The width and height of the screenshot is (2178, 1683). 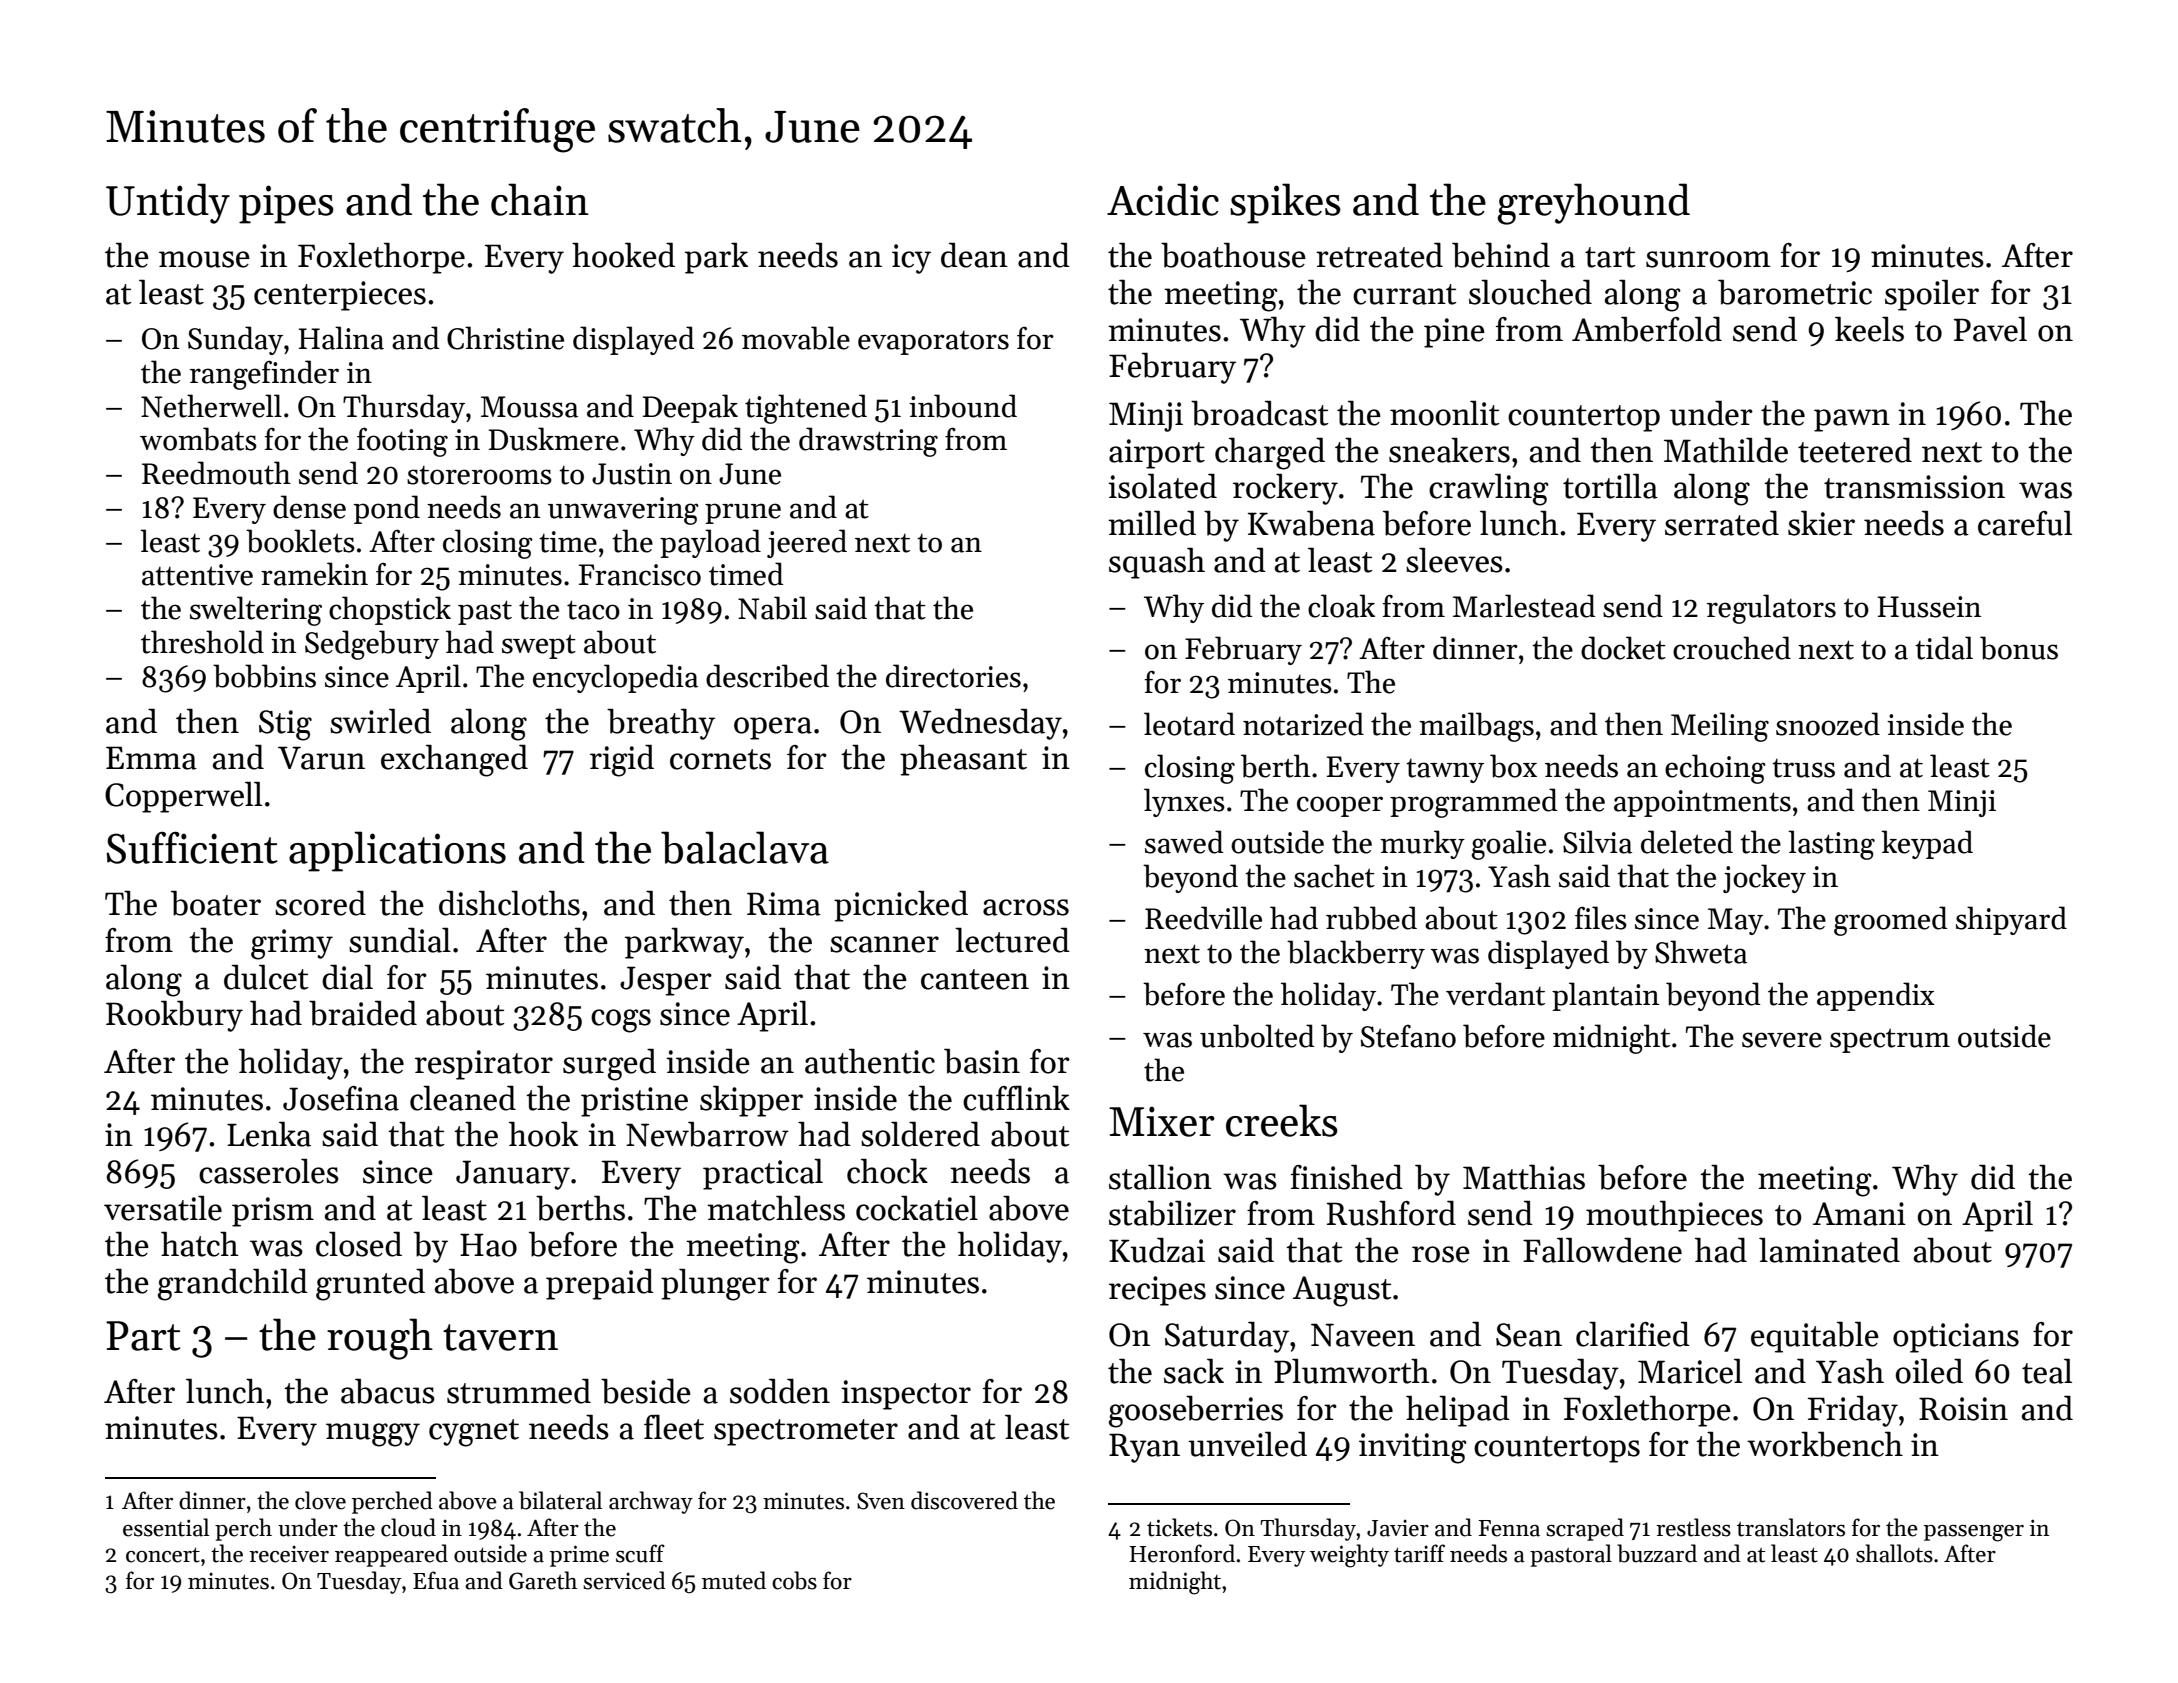 What do you see at coordinates (163, 1555) in the screenshot?
I see `concert` at bounding box center [163, 1555].
